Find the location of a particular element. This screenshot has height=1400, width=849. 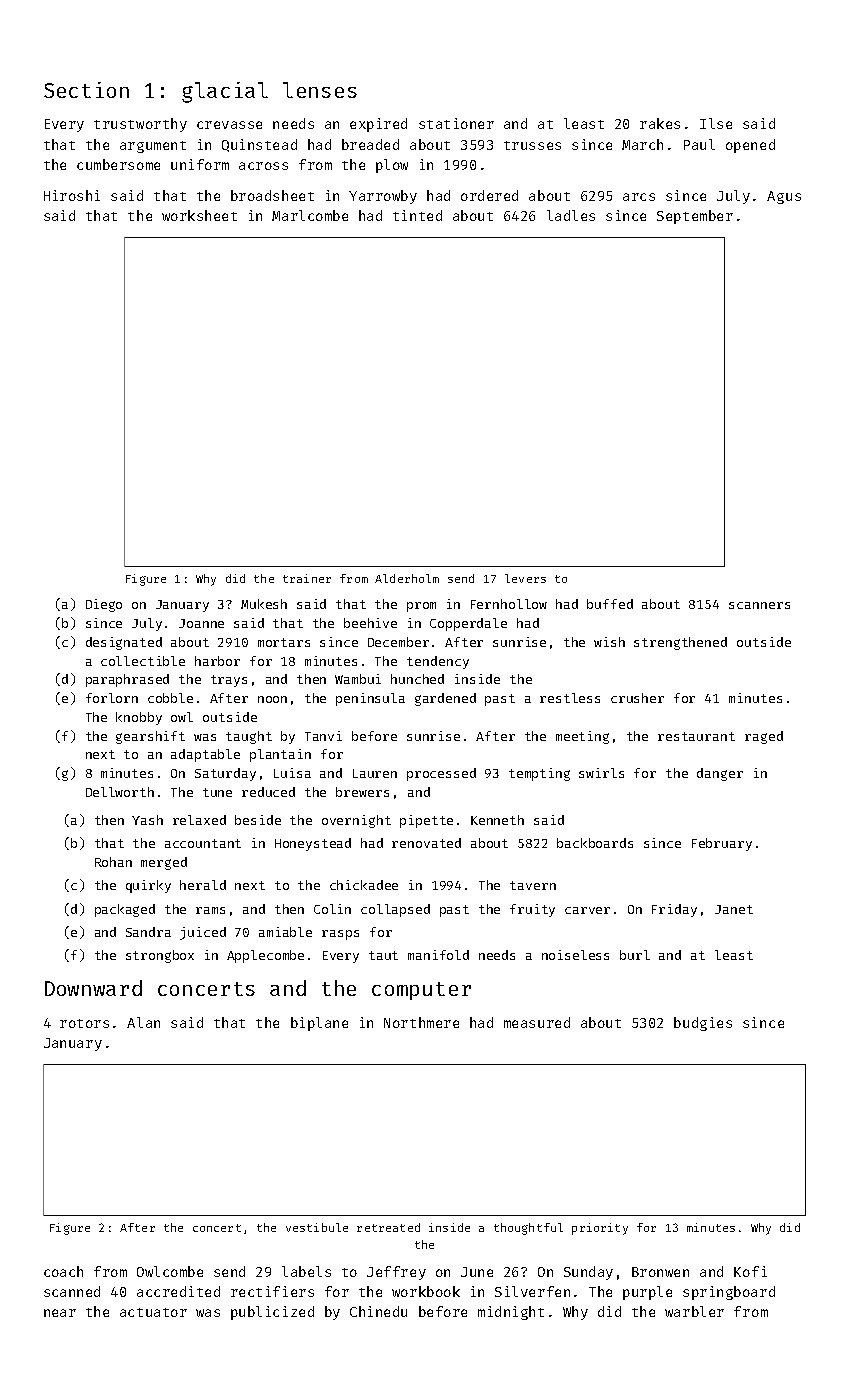

lenses is located at coordinates (320, 90).
